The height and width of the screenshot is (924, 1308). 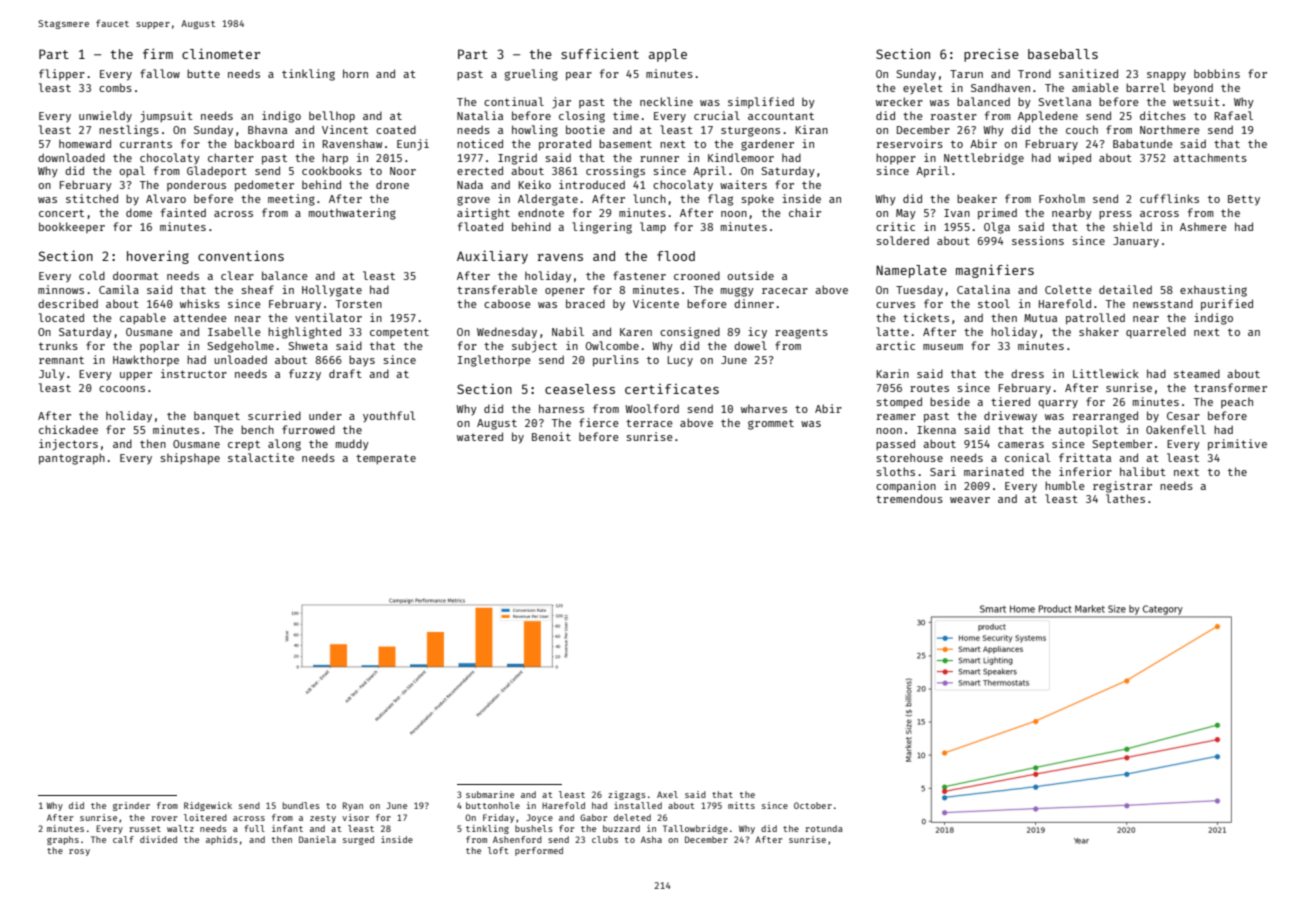 I want to click on zigzags, so click(x=627, y=795).
